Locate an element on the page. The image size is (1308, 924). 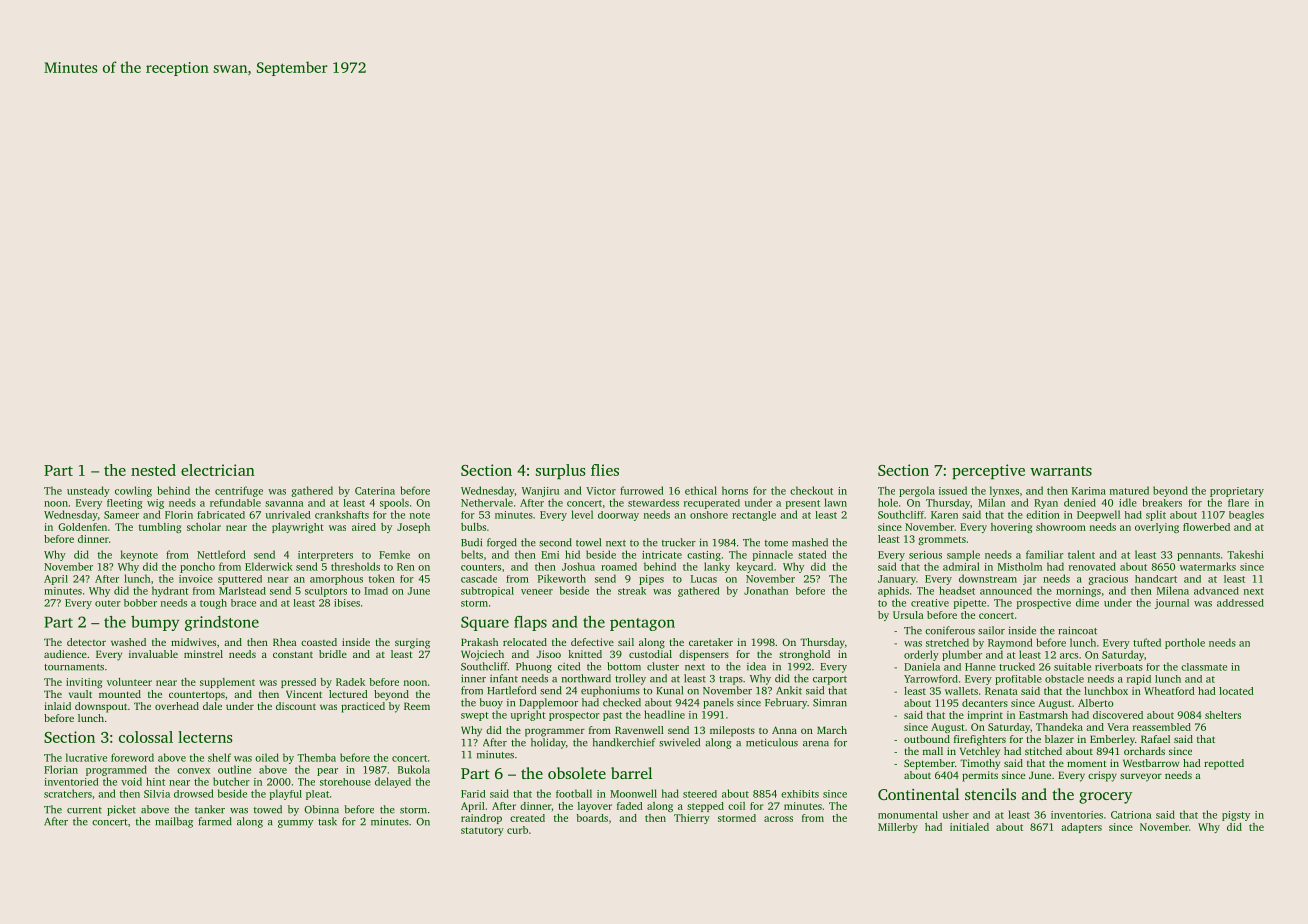
meticulous is located at coordinates (772, 742).
